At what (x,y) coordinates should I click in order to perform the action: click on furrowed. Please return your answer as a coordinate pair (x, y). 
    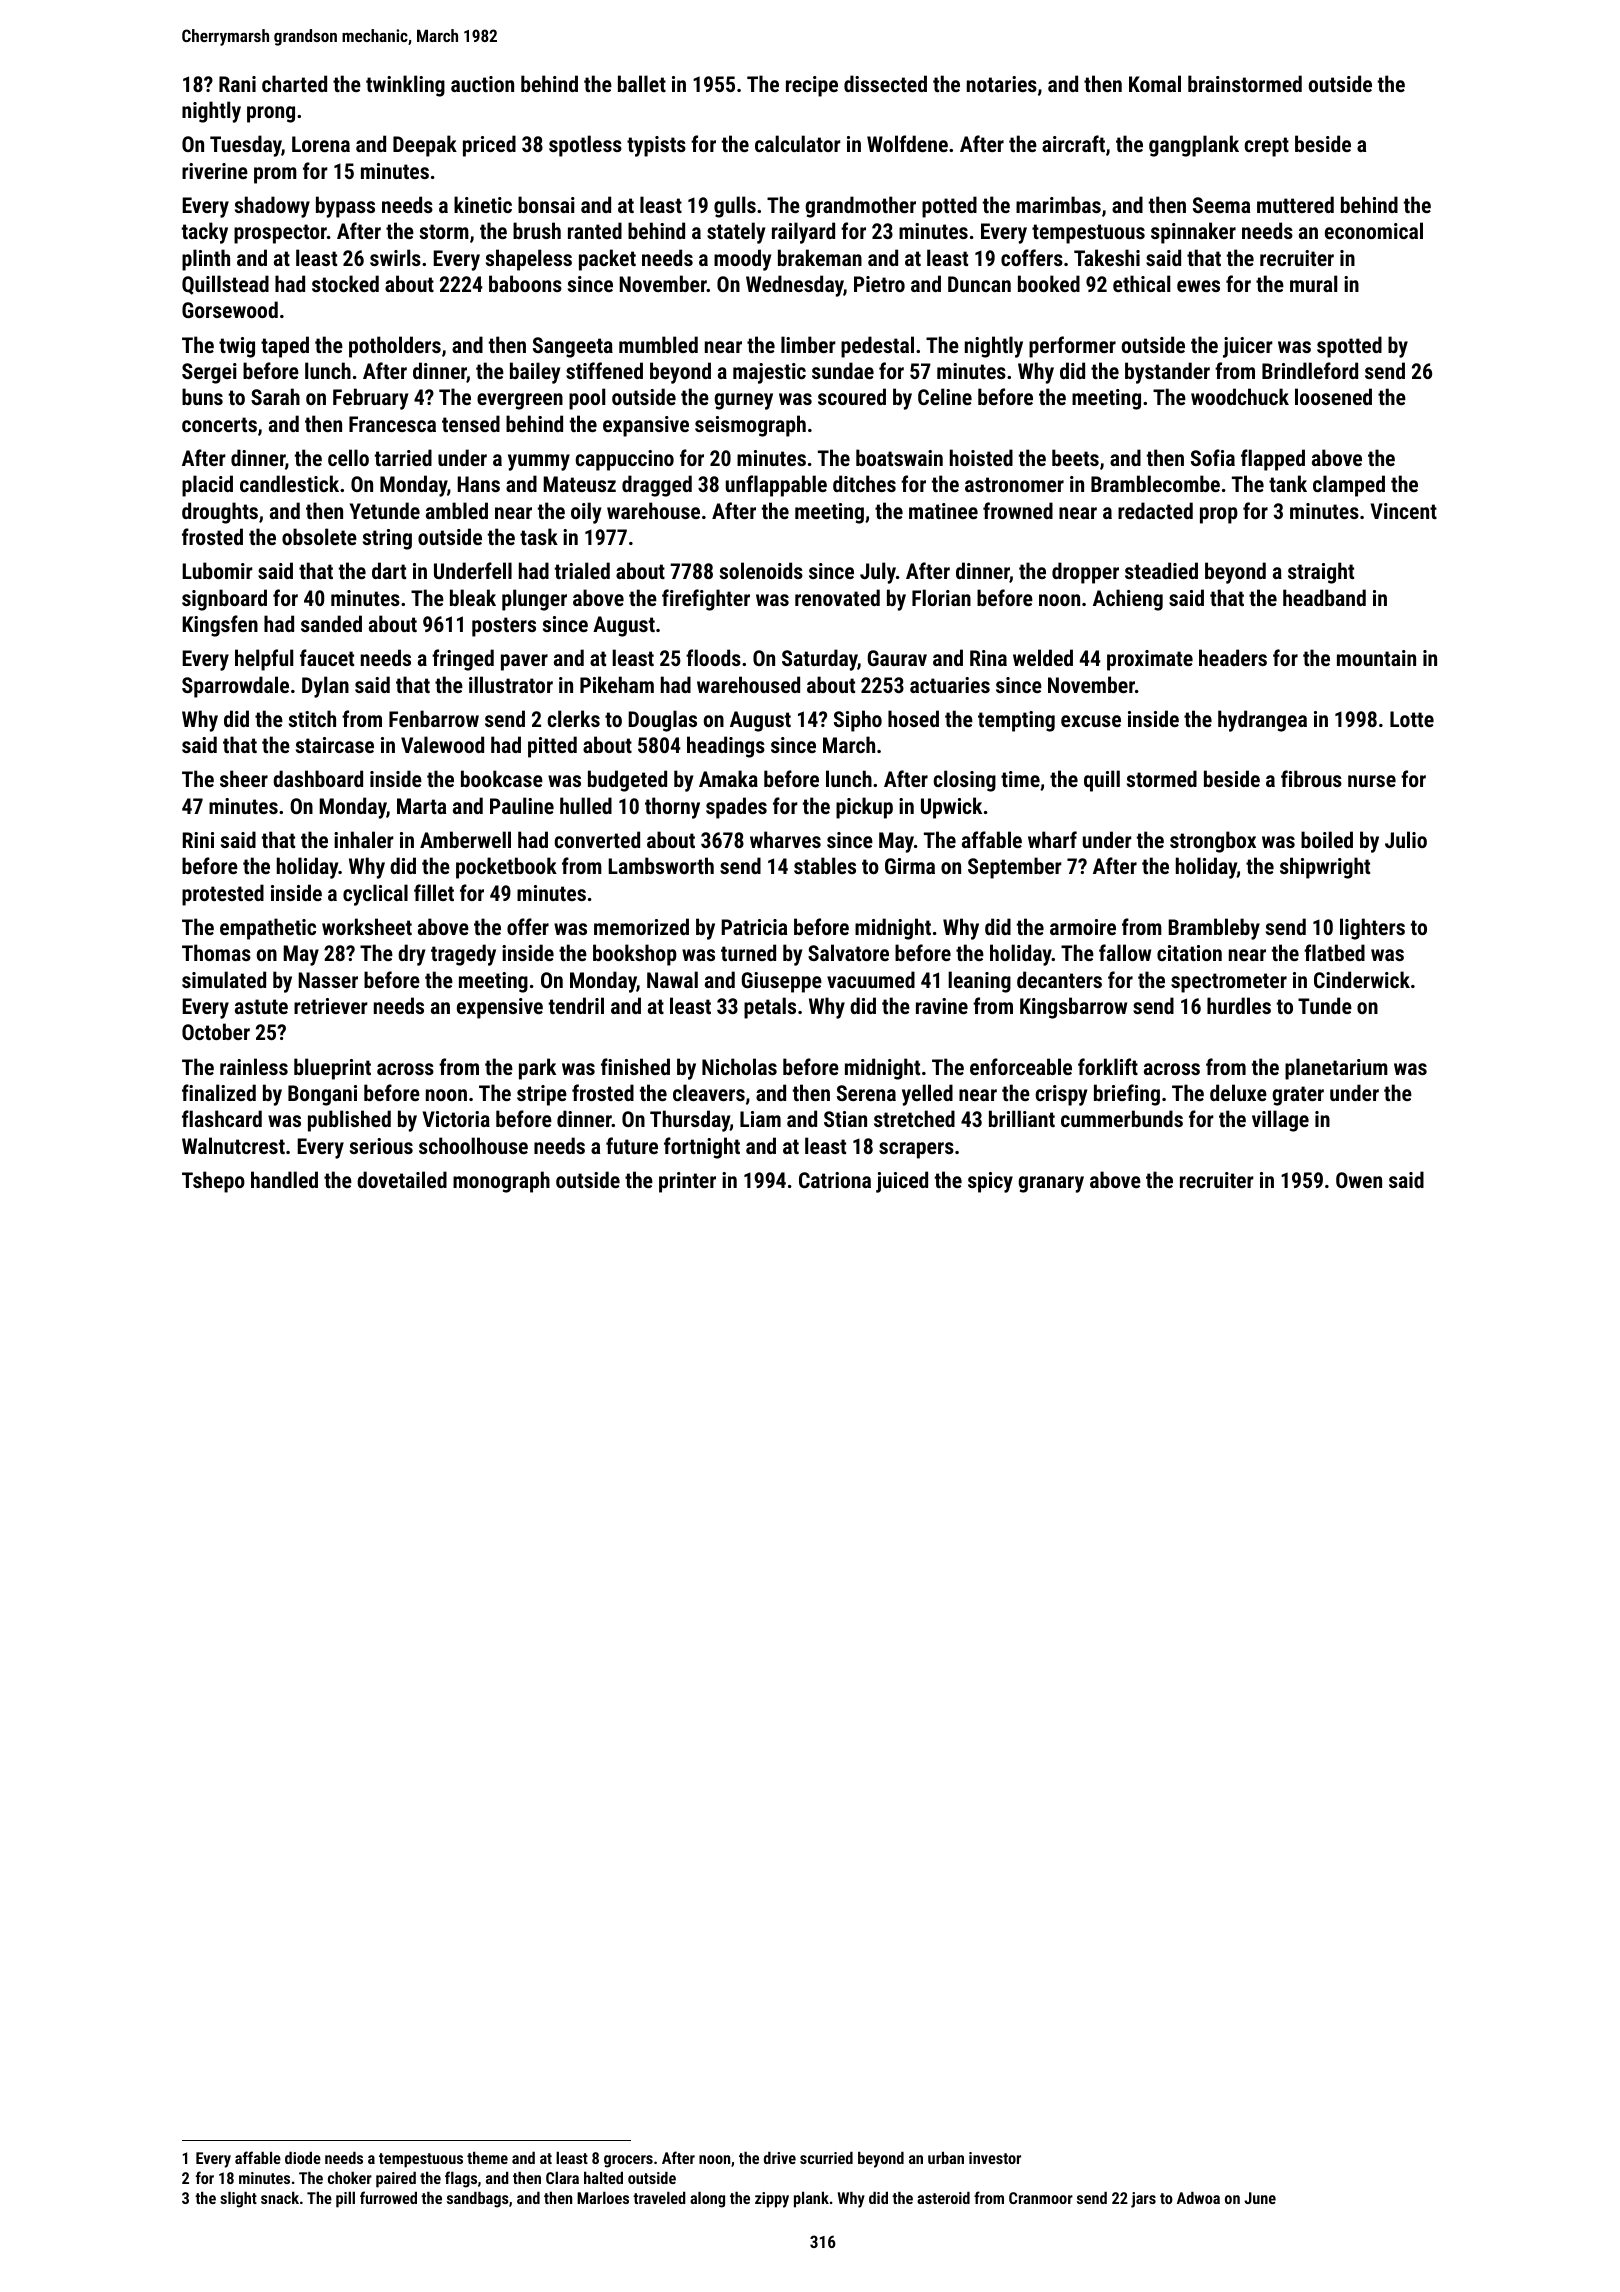
    Looking at the image, I should click on (388, 2197).
